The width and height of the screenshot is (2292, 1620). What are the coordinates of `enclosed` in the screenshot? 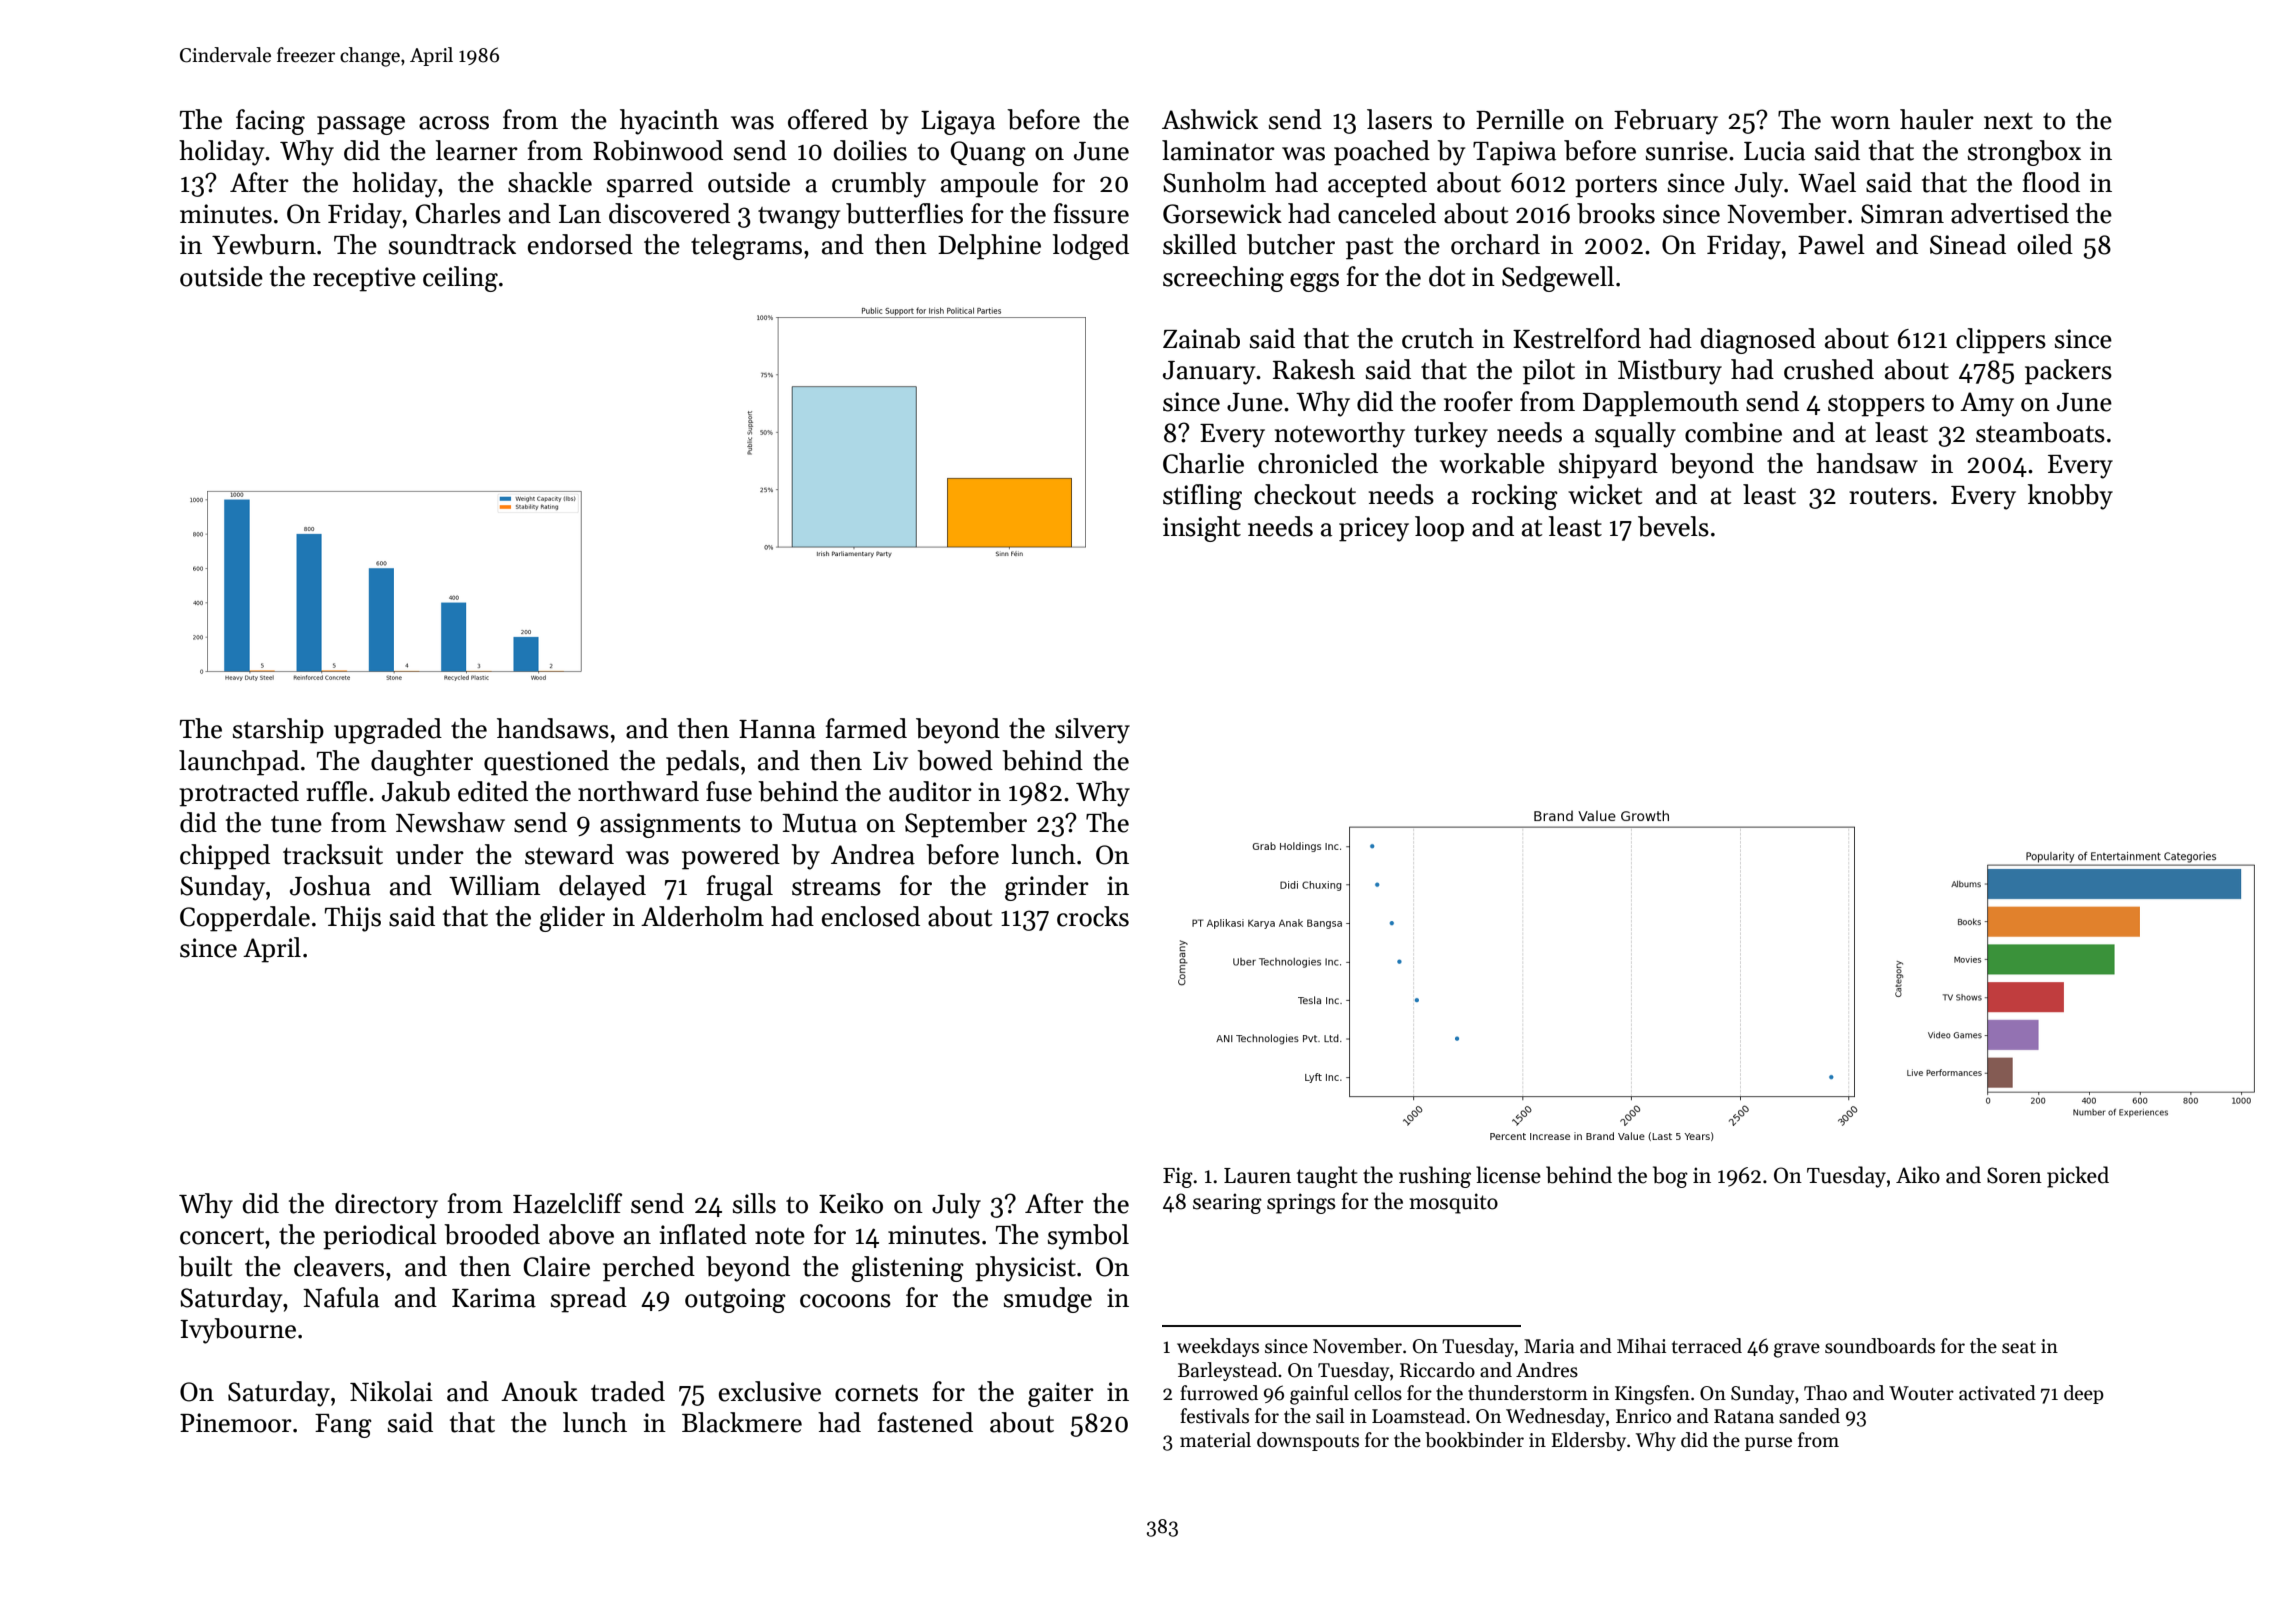 It's located at (871, 916).
